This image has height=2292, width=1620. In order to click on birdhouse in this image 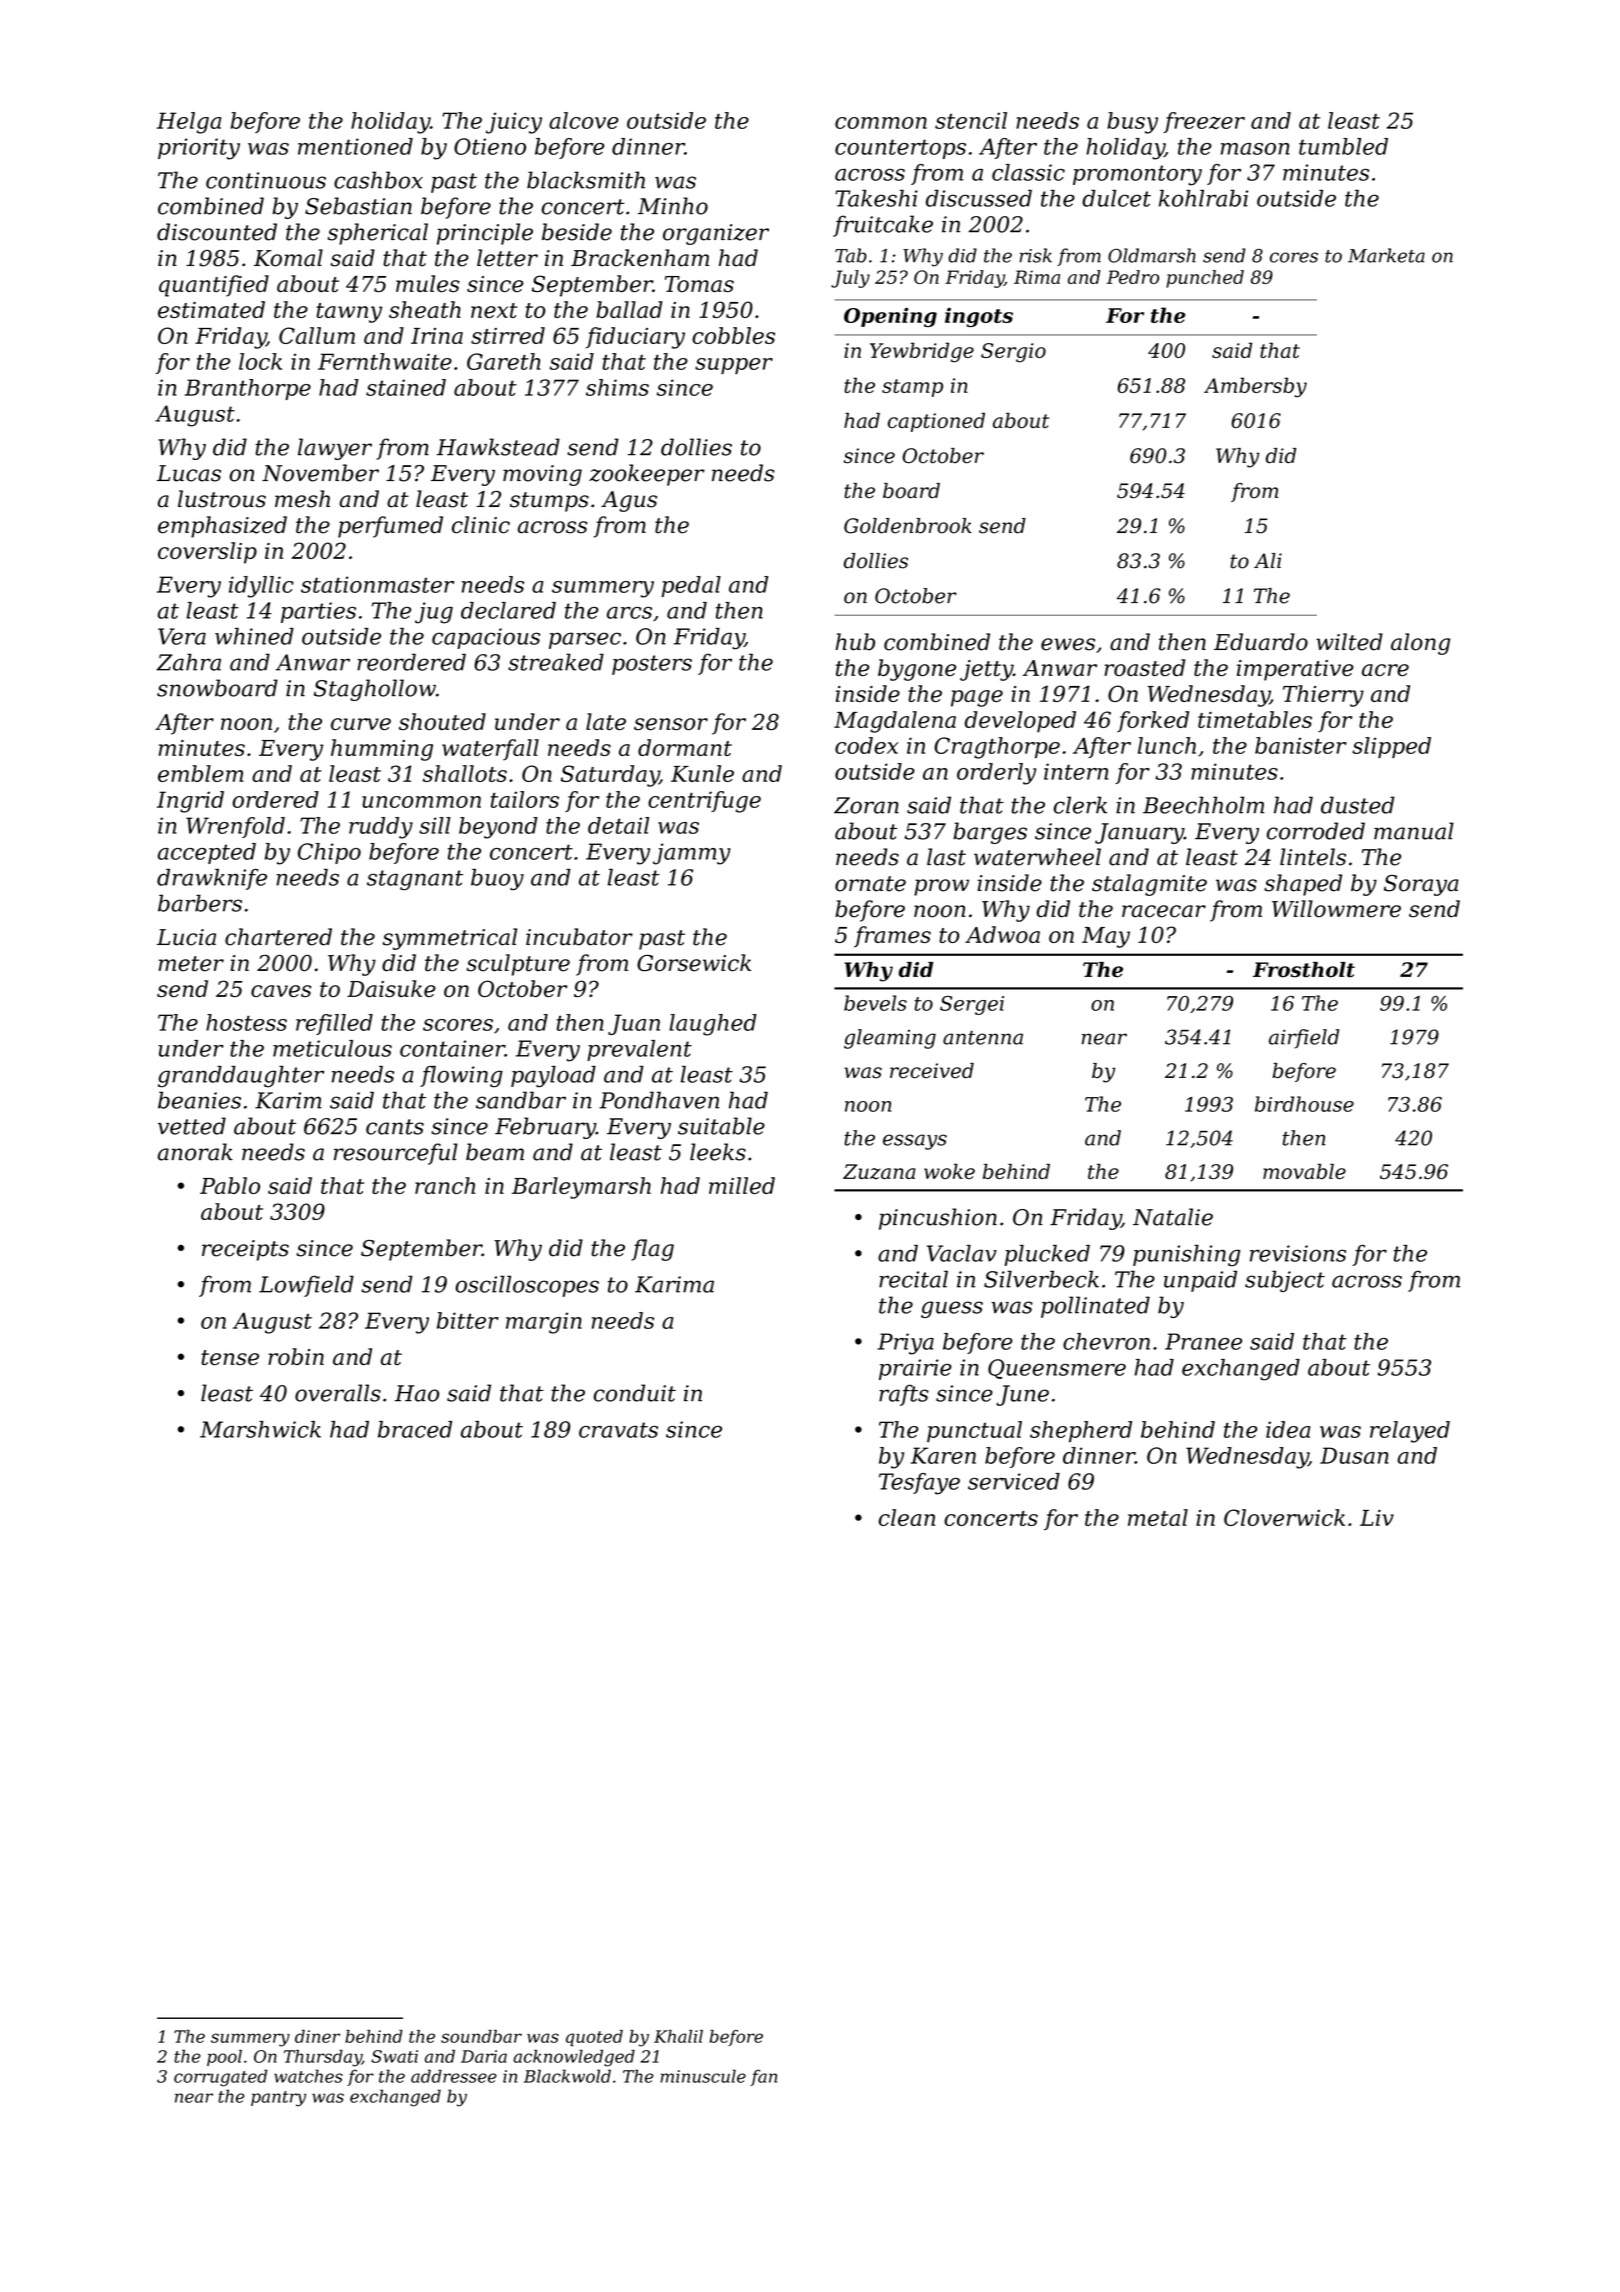, I will do `click(1304, 1104)`.
